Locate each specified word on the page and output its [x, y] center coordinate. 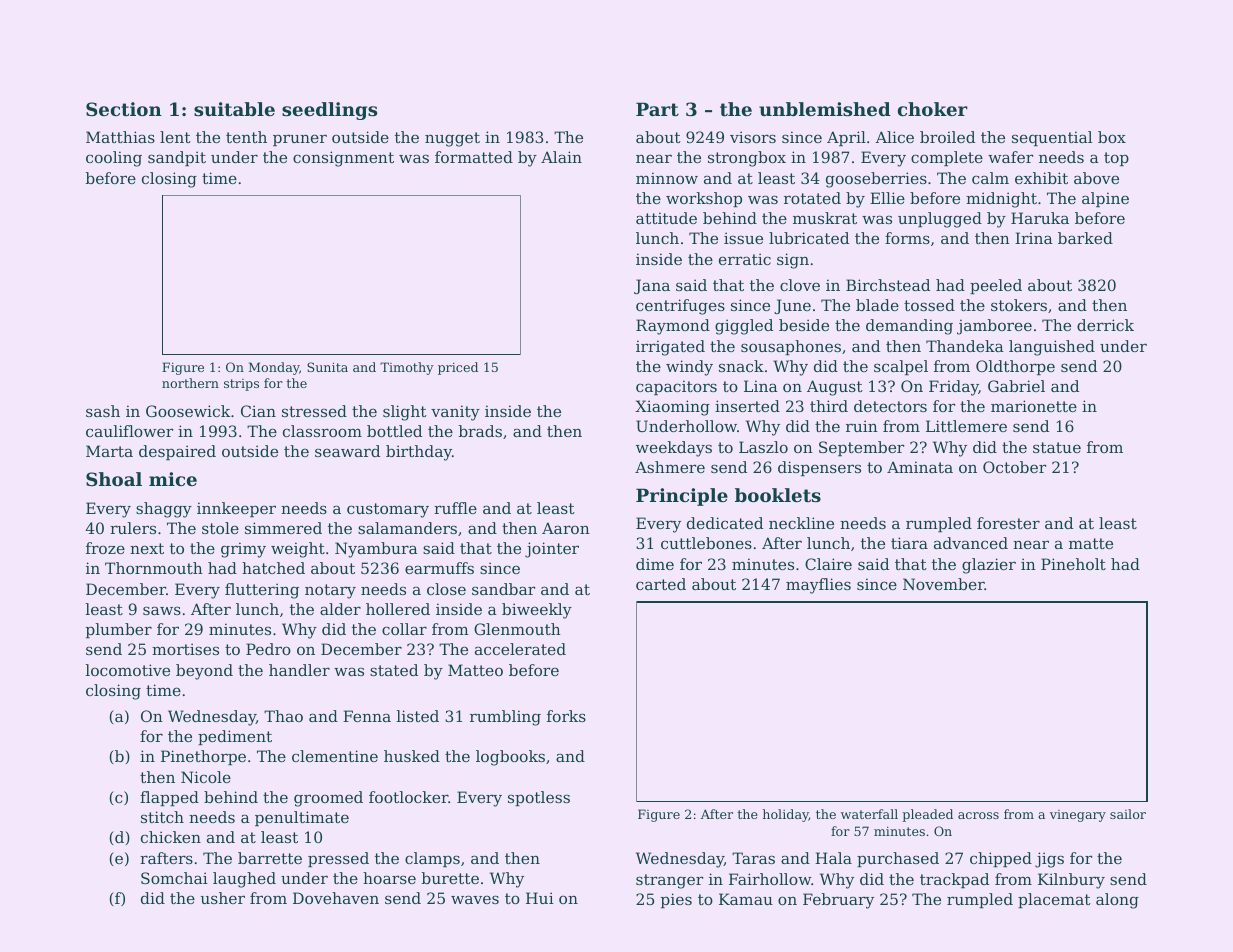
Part [657, 109]
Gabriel [1016, 386]
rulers [133, 528]
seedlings [329, 111]
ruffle [455, 508]
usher [223, 898]
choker [933, 109]
